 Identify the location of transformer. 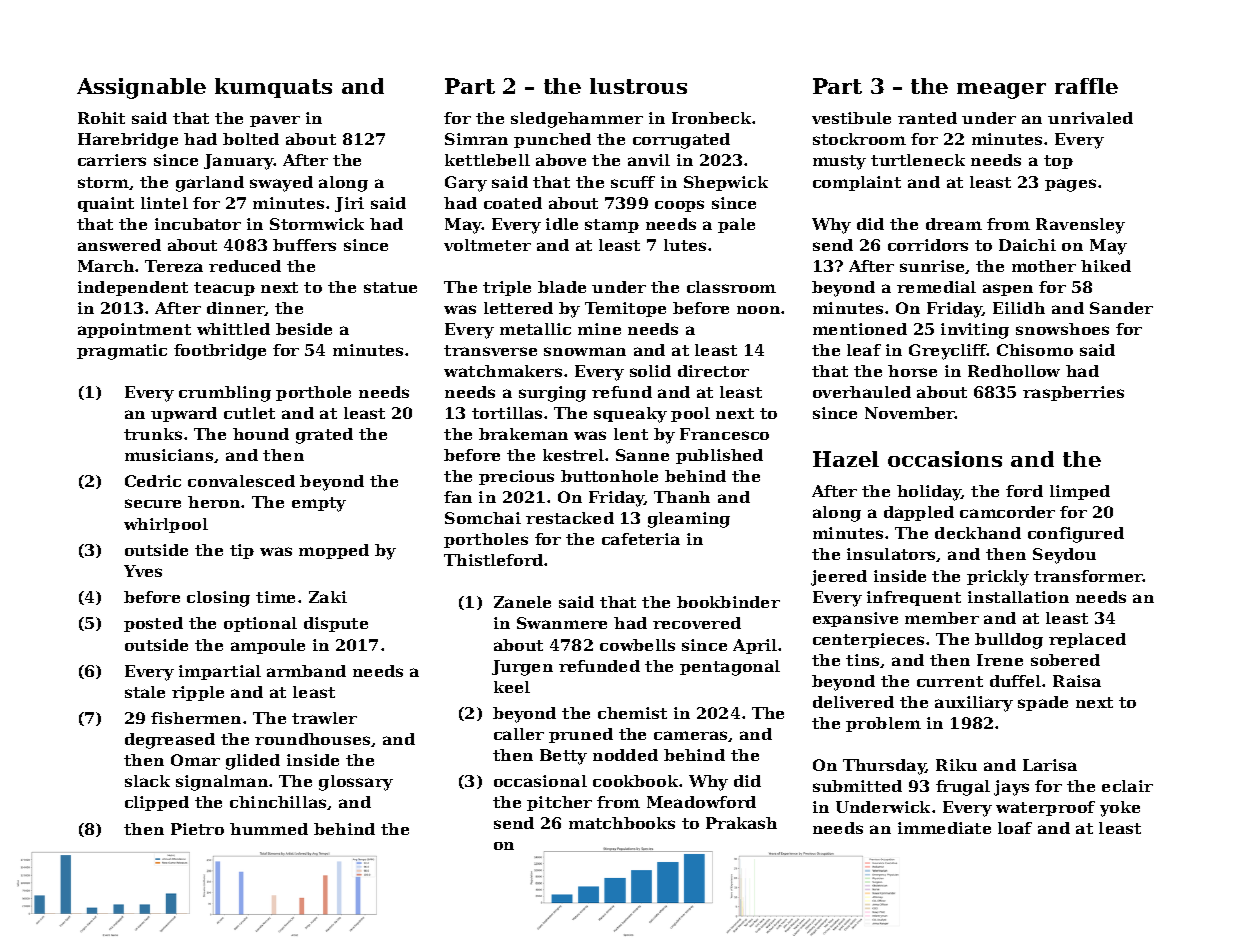
(1088, 576).
